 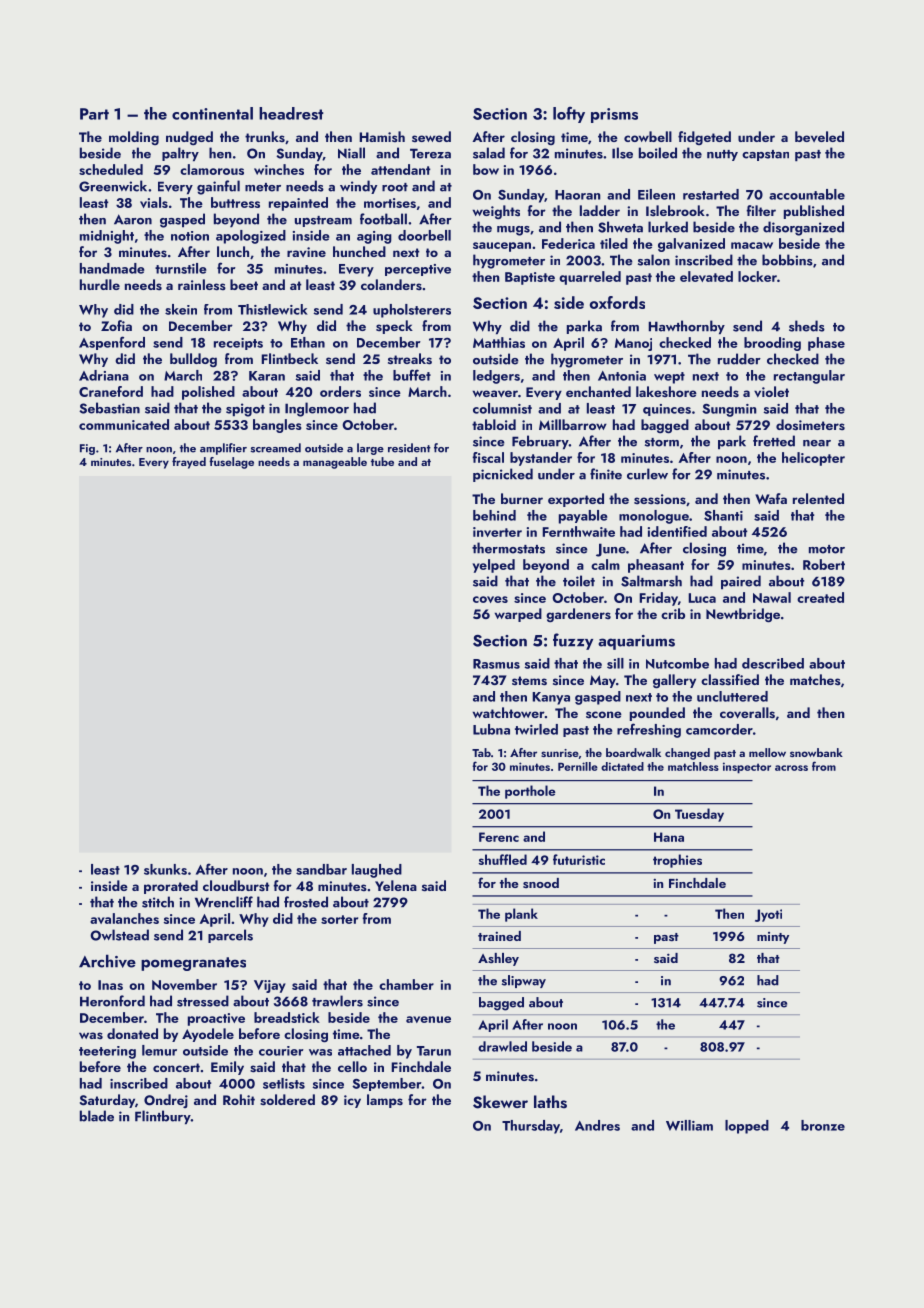 What do you see at coordinates (97, 1116) in the screenshot?
I see `blade` at bounding box center [97, 1116].
